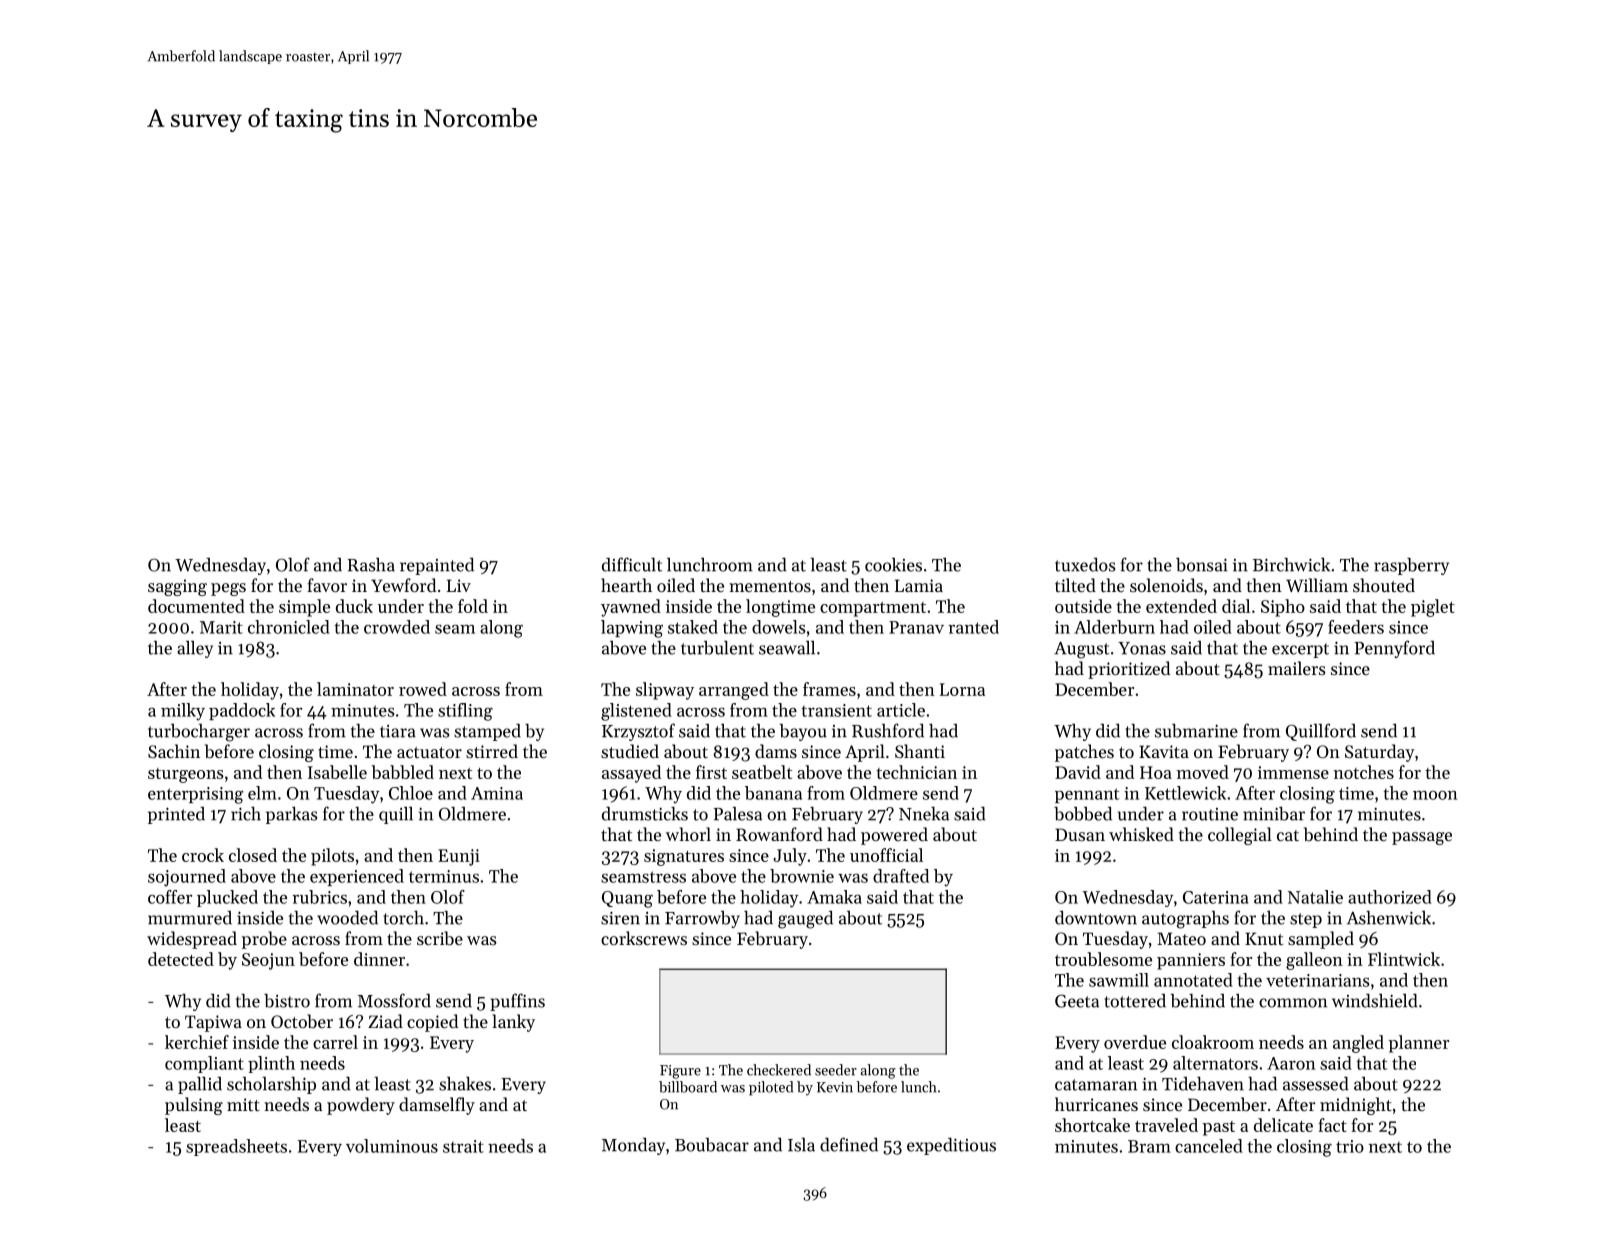  What do you see at coordinates (444, 876) in the screenshot?
I see `terminus` at bounding box center [444, 876].
